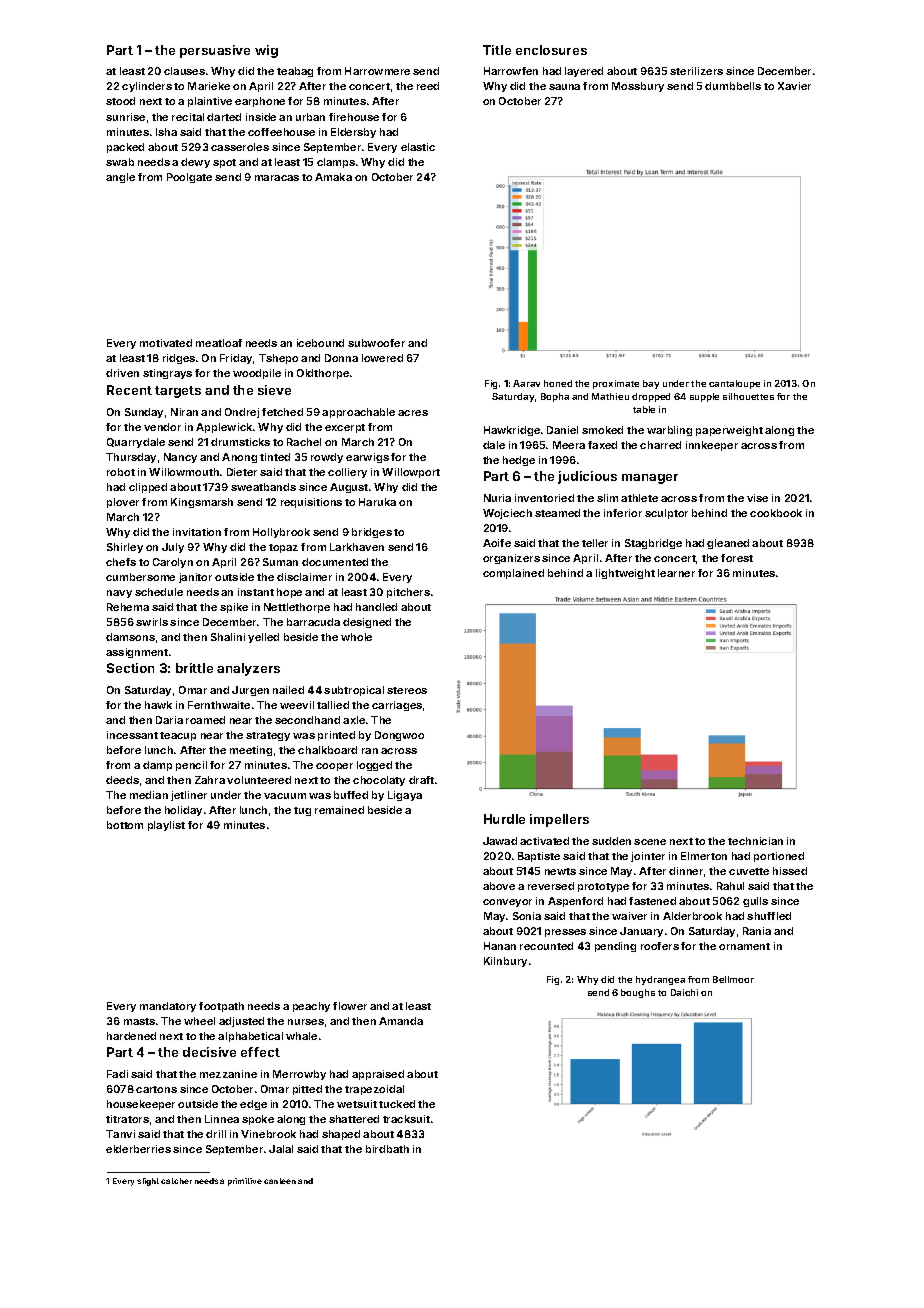 The height and width of the screenshot is (1308, 924). What do you see at coordinates (749, 871) in the screenshot?
I see `cuvette` at bounding box center [749, 871].
